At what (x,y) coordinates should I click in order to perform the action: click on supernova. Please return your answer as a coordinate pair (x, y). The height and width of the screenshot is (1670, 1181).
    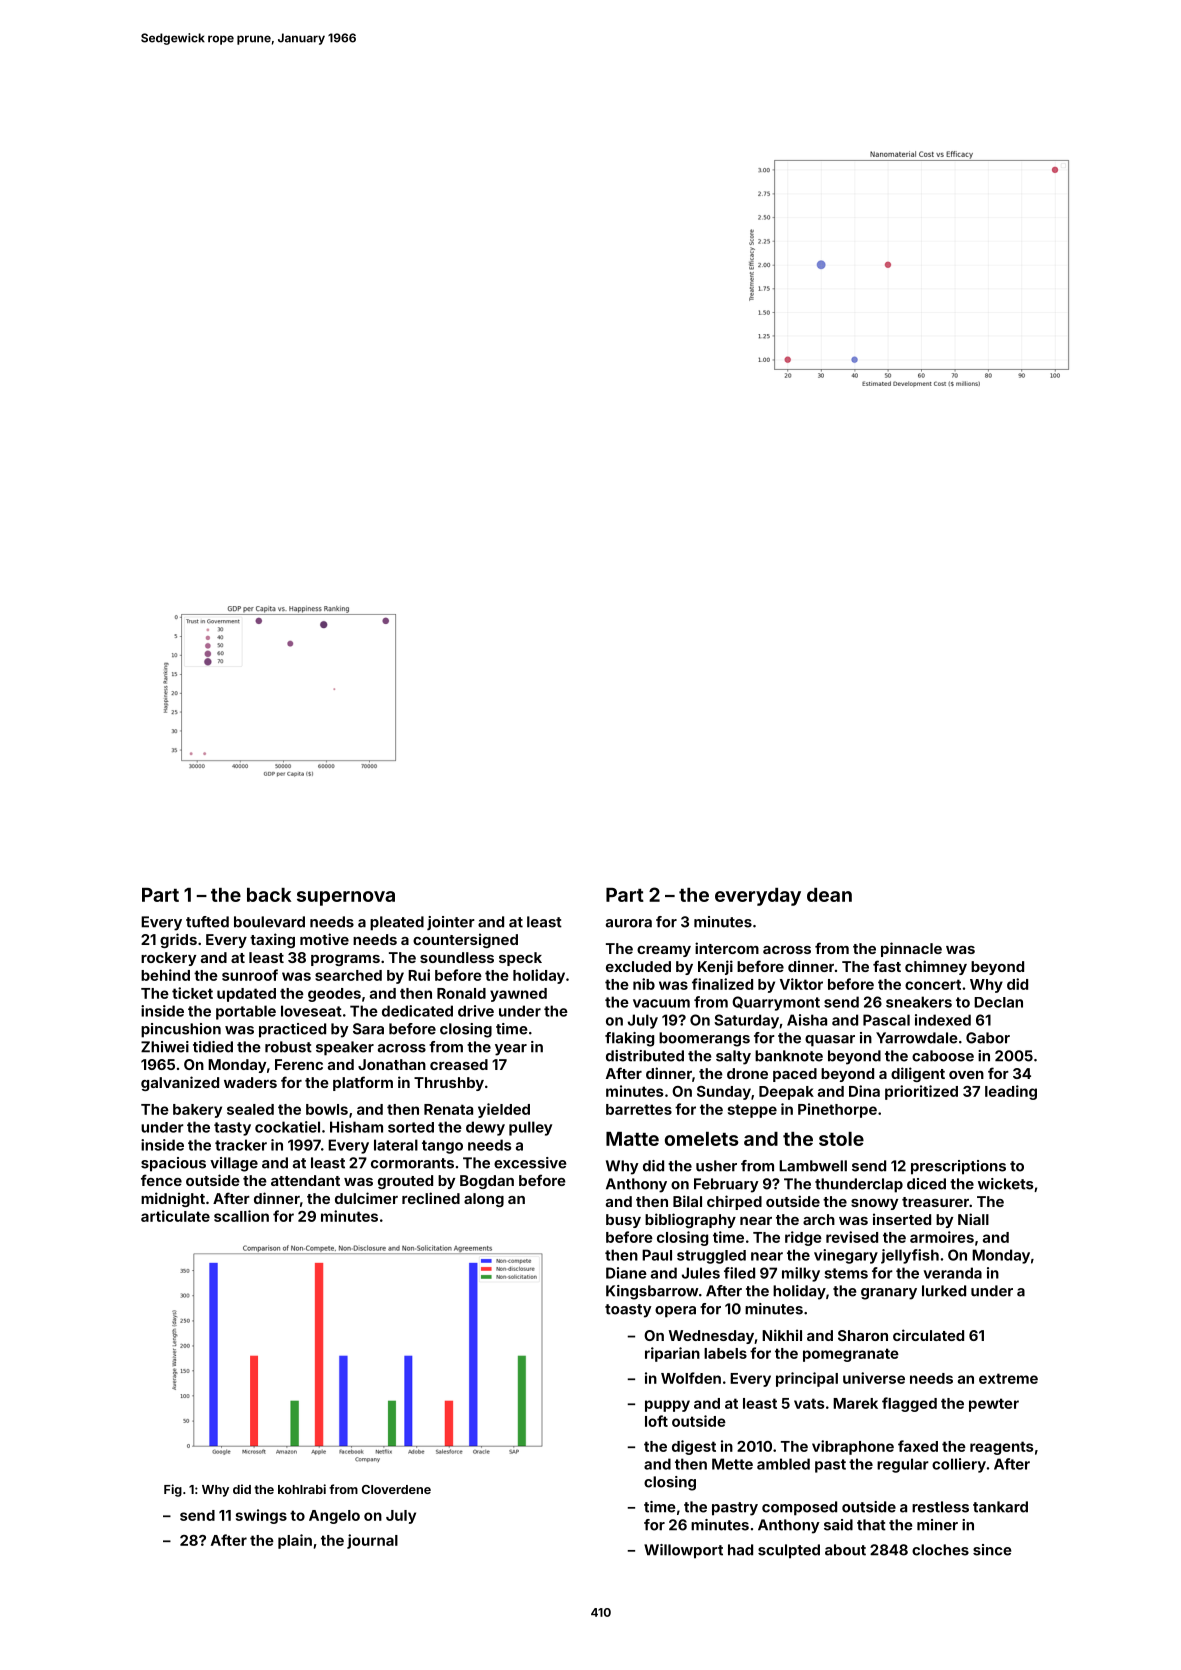
    Looking at the image, I should click on (346, 898).
